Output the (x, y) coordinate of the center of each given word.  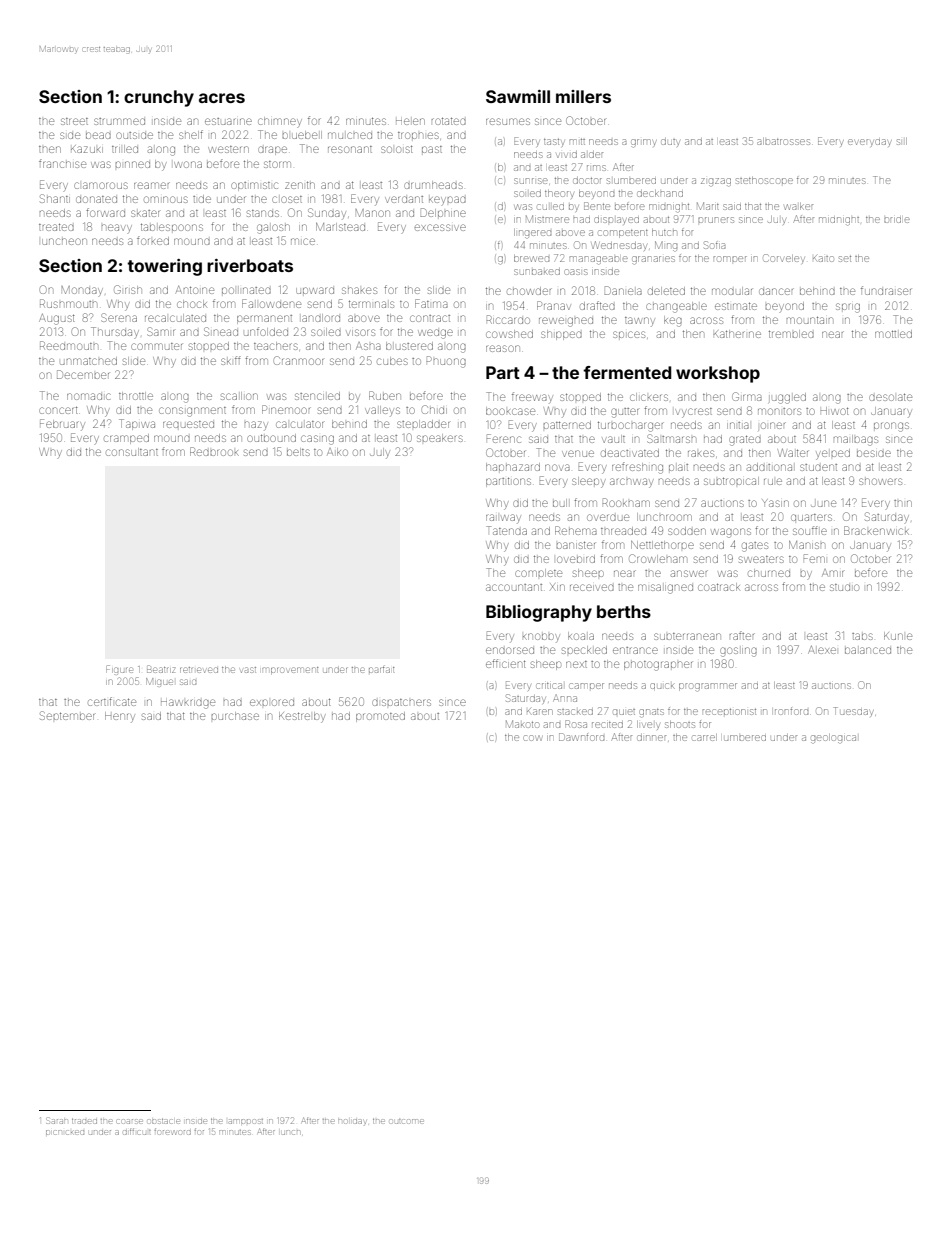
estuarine (228, 121)
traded (84, 1121)
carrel (705, 737)
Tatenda (506, 530)
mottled (893, 334)
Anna (565, 698)
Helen (410, 121)
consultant (132, 452)
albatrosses (784, 141)
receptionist (729, 712)
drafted (597, 305)
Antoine (195, 290)
